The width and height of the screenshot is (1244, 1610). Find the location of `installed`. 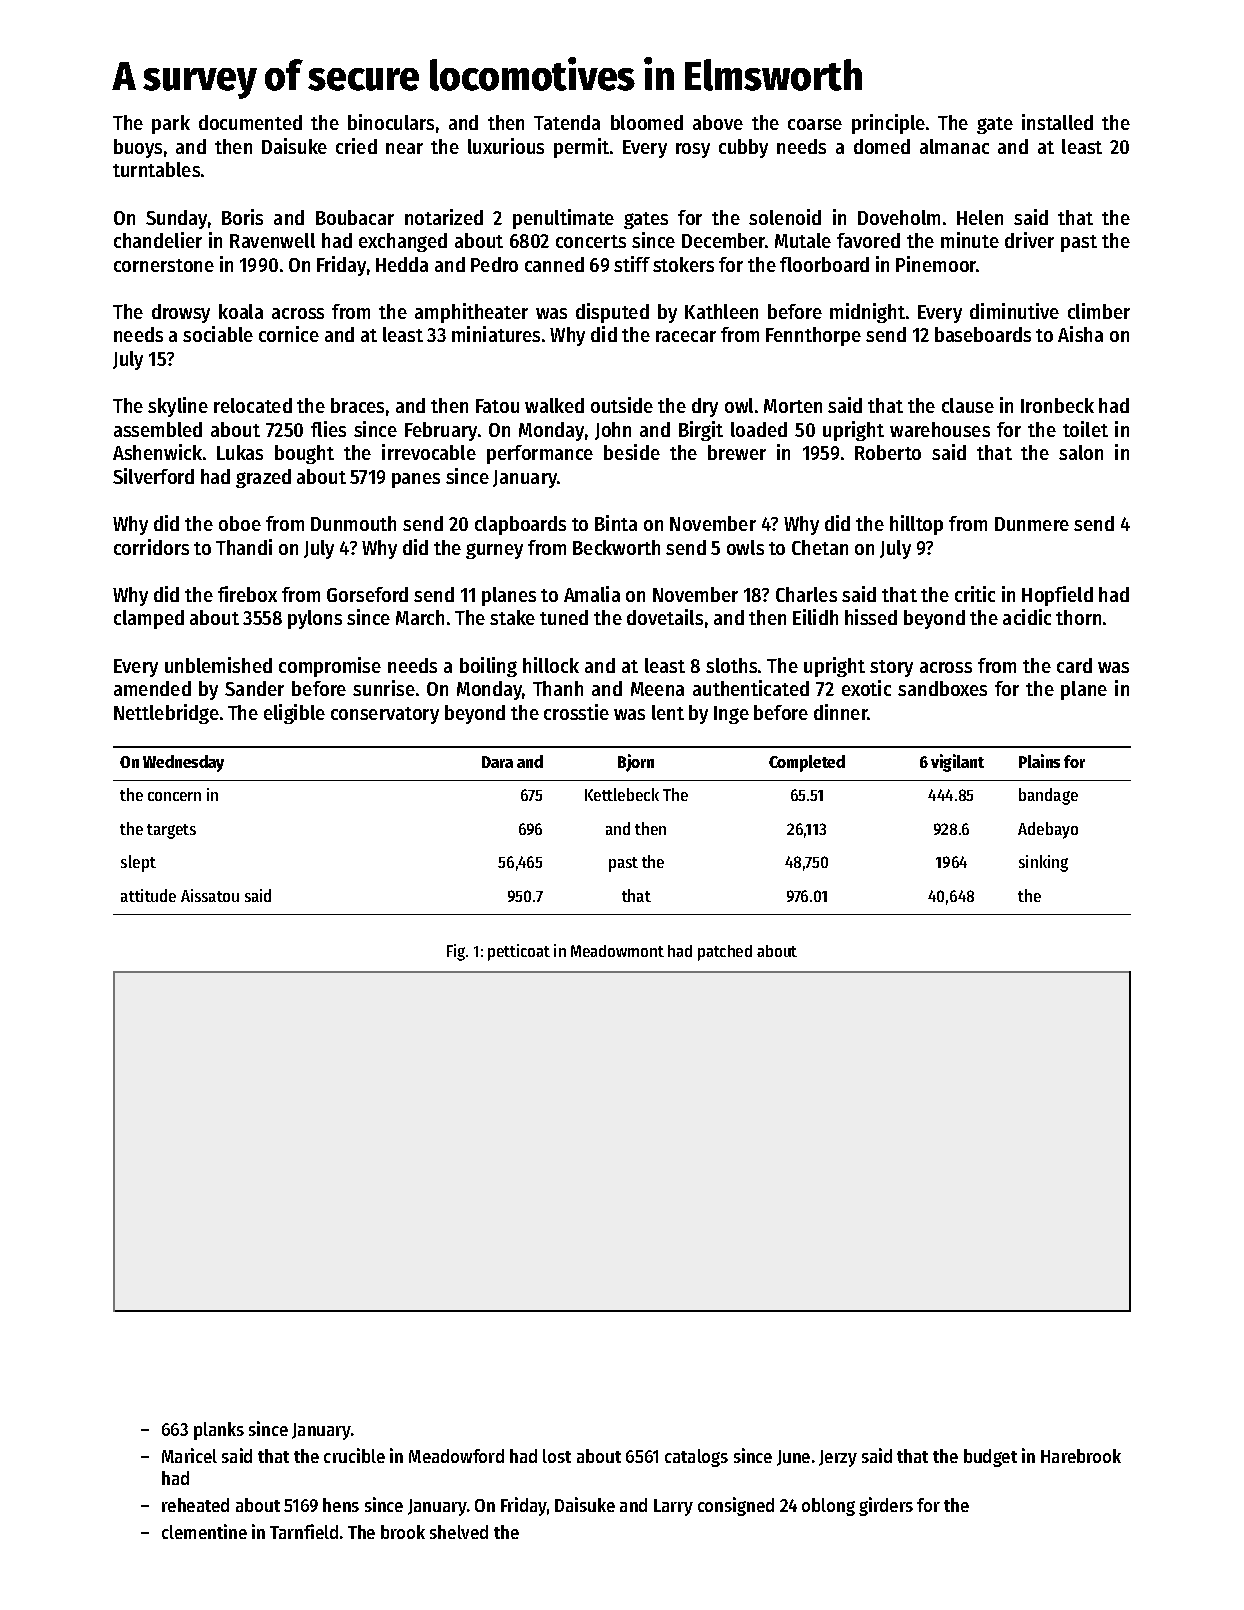

installed is located at coordinates (1057, 122).
